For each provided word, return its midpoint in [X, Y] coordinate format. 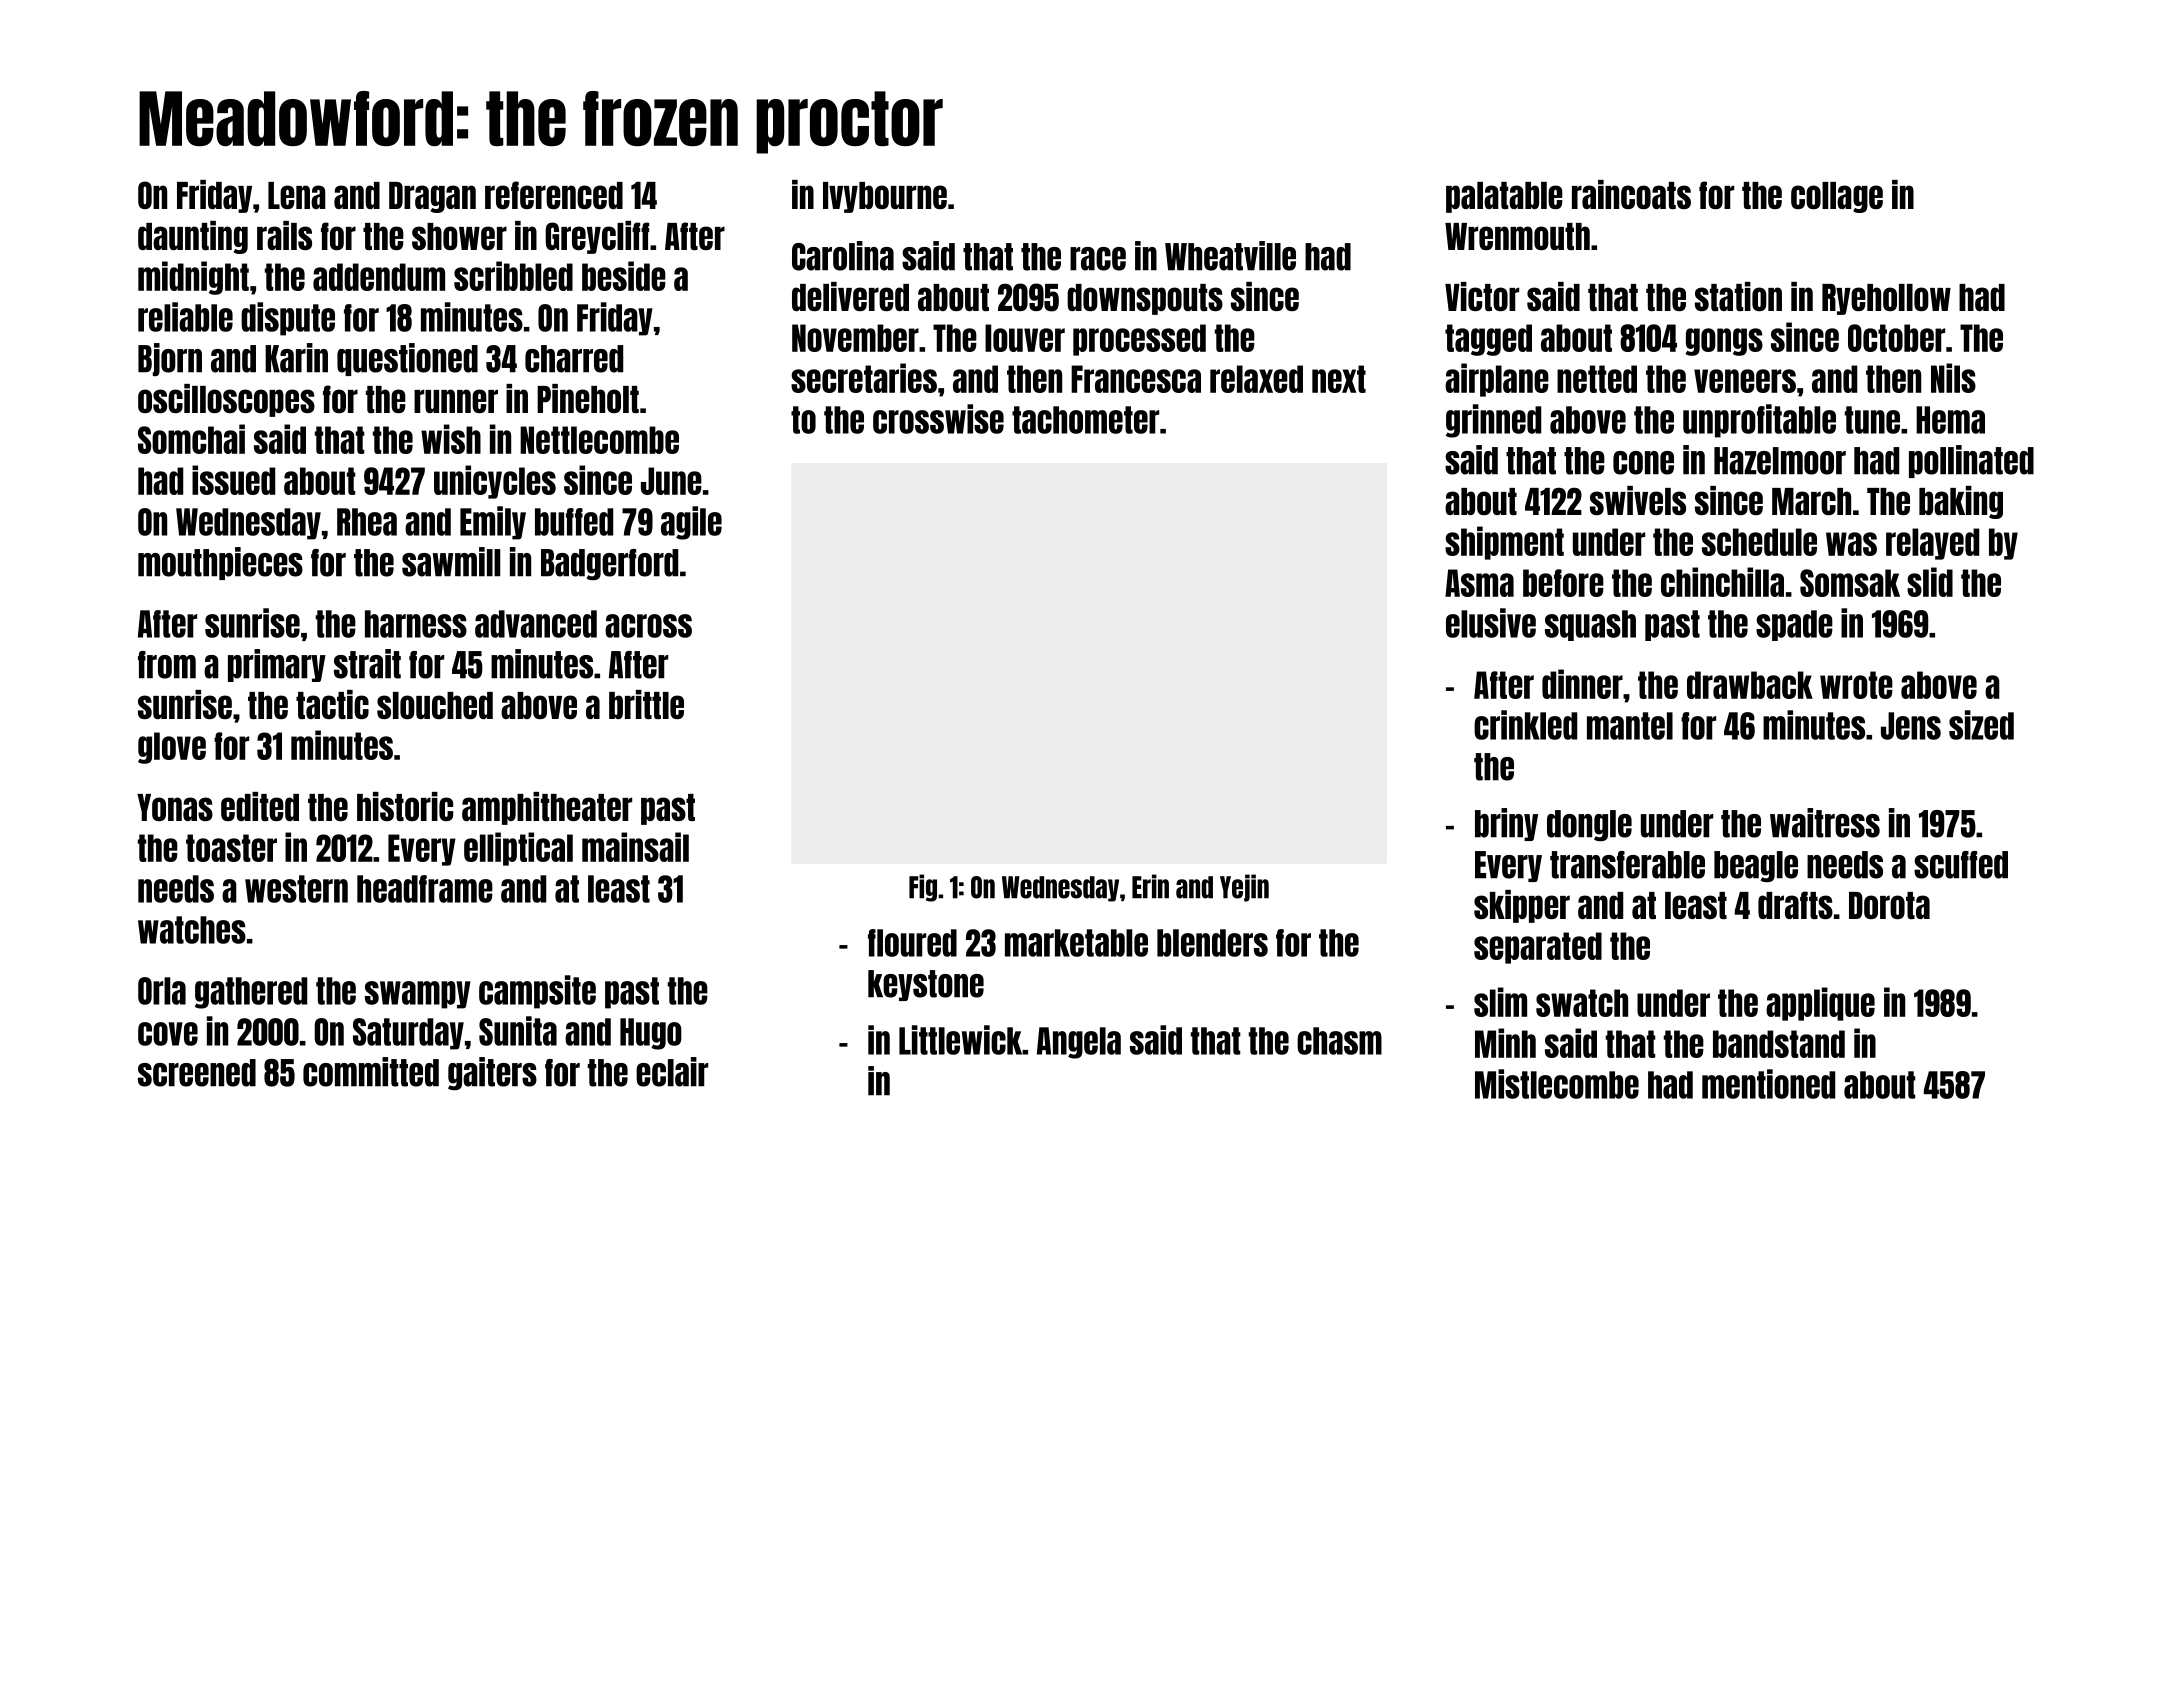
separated [1538, 948]
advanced [536, 624]
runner [456, 401]
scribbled [513, 276]
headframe [425, 889]
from [167, 665]
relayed [1932, 544]
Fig [923, 888]
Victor [1482, 296]
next [1339, 379]
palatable [1504, 197]
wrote [1856, 685]
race [1098, 259]
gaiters [492, 1074]
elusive [1491, 623]
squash [1590, 625]
